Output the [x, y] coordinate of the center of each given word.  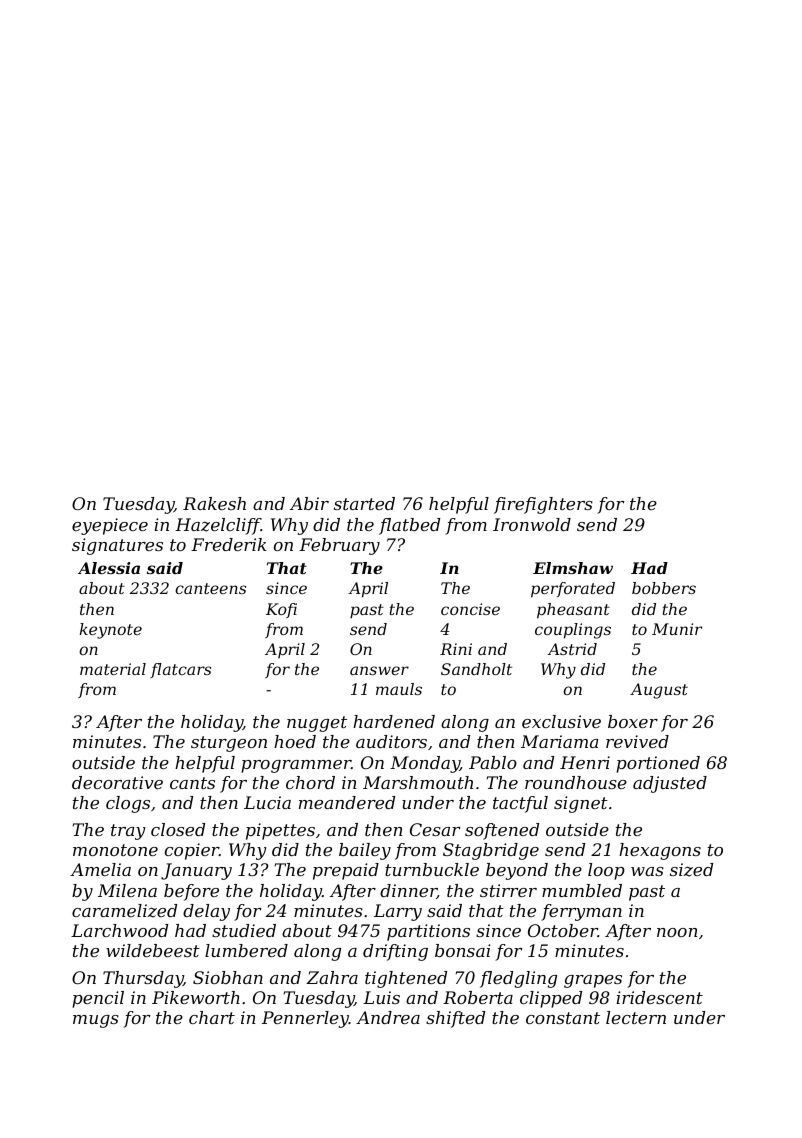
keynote [111, 631]
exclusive [561, 721]
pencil [98, 999]
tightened [406, 979]
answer [379, 670]
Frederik [229, 544]
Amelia [100, 869]
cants [192, 783]
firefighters [543, 505]
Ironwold [532, 524]
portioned [658, 764]
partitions [428, 932]
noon [677, 932]
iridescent [659, 997]
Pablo [493, 762]
